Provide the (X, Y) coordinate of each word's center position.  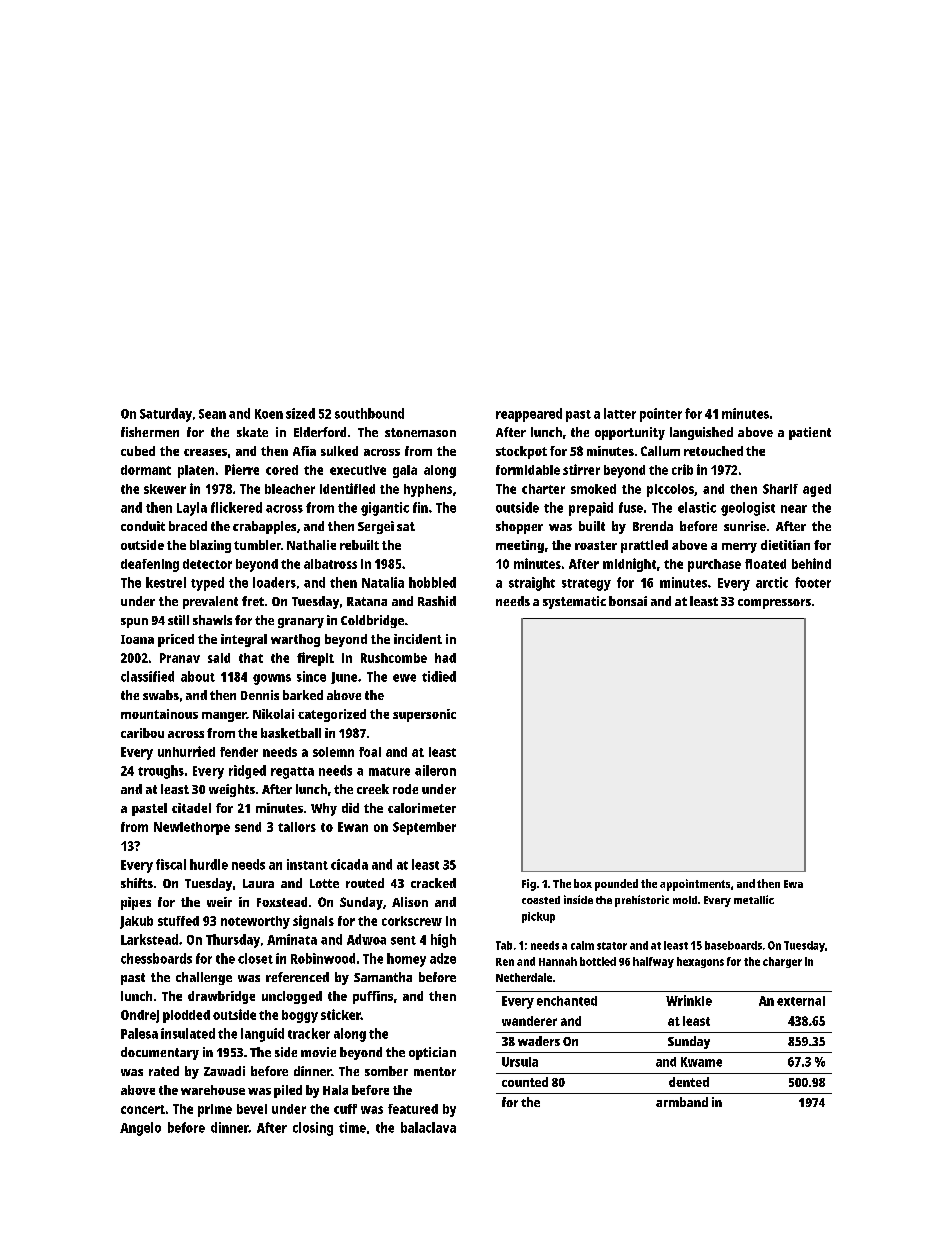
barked (303, 695)
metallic (754, 899)
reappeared (529, 415)
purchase (714, 565)
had (445, 658)
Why (324, 809)
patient (810, 433)
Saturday (166, 415)
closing (313, 1129)
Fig (529, 885)
